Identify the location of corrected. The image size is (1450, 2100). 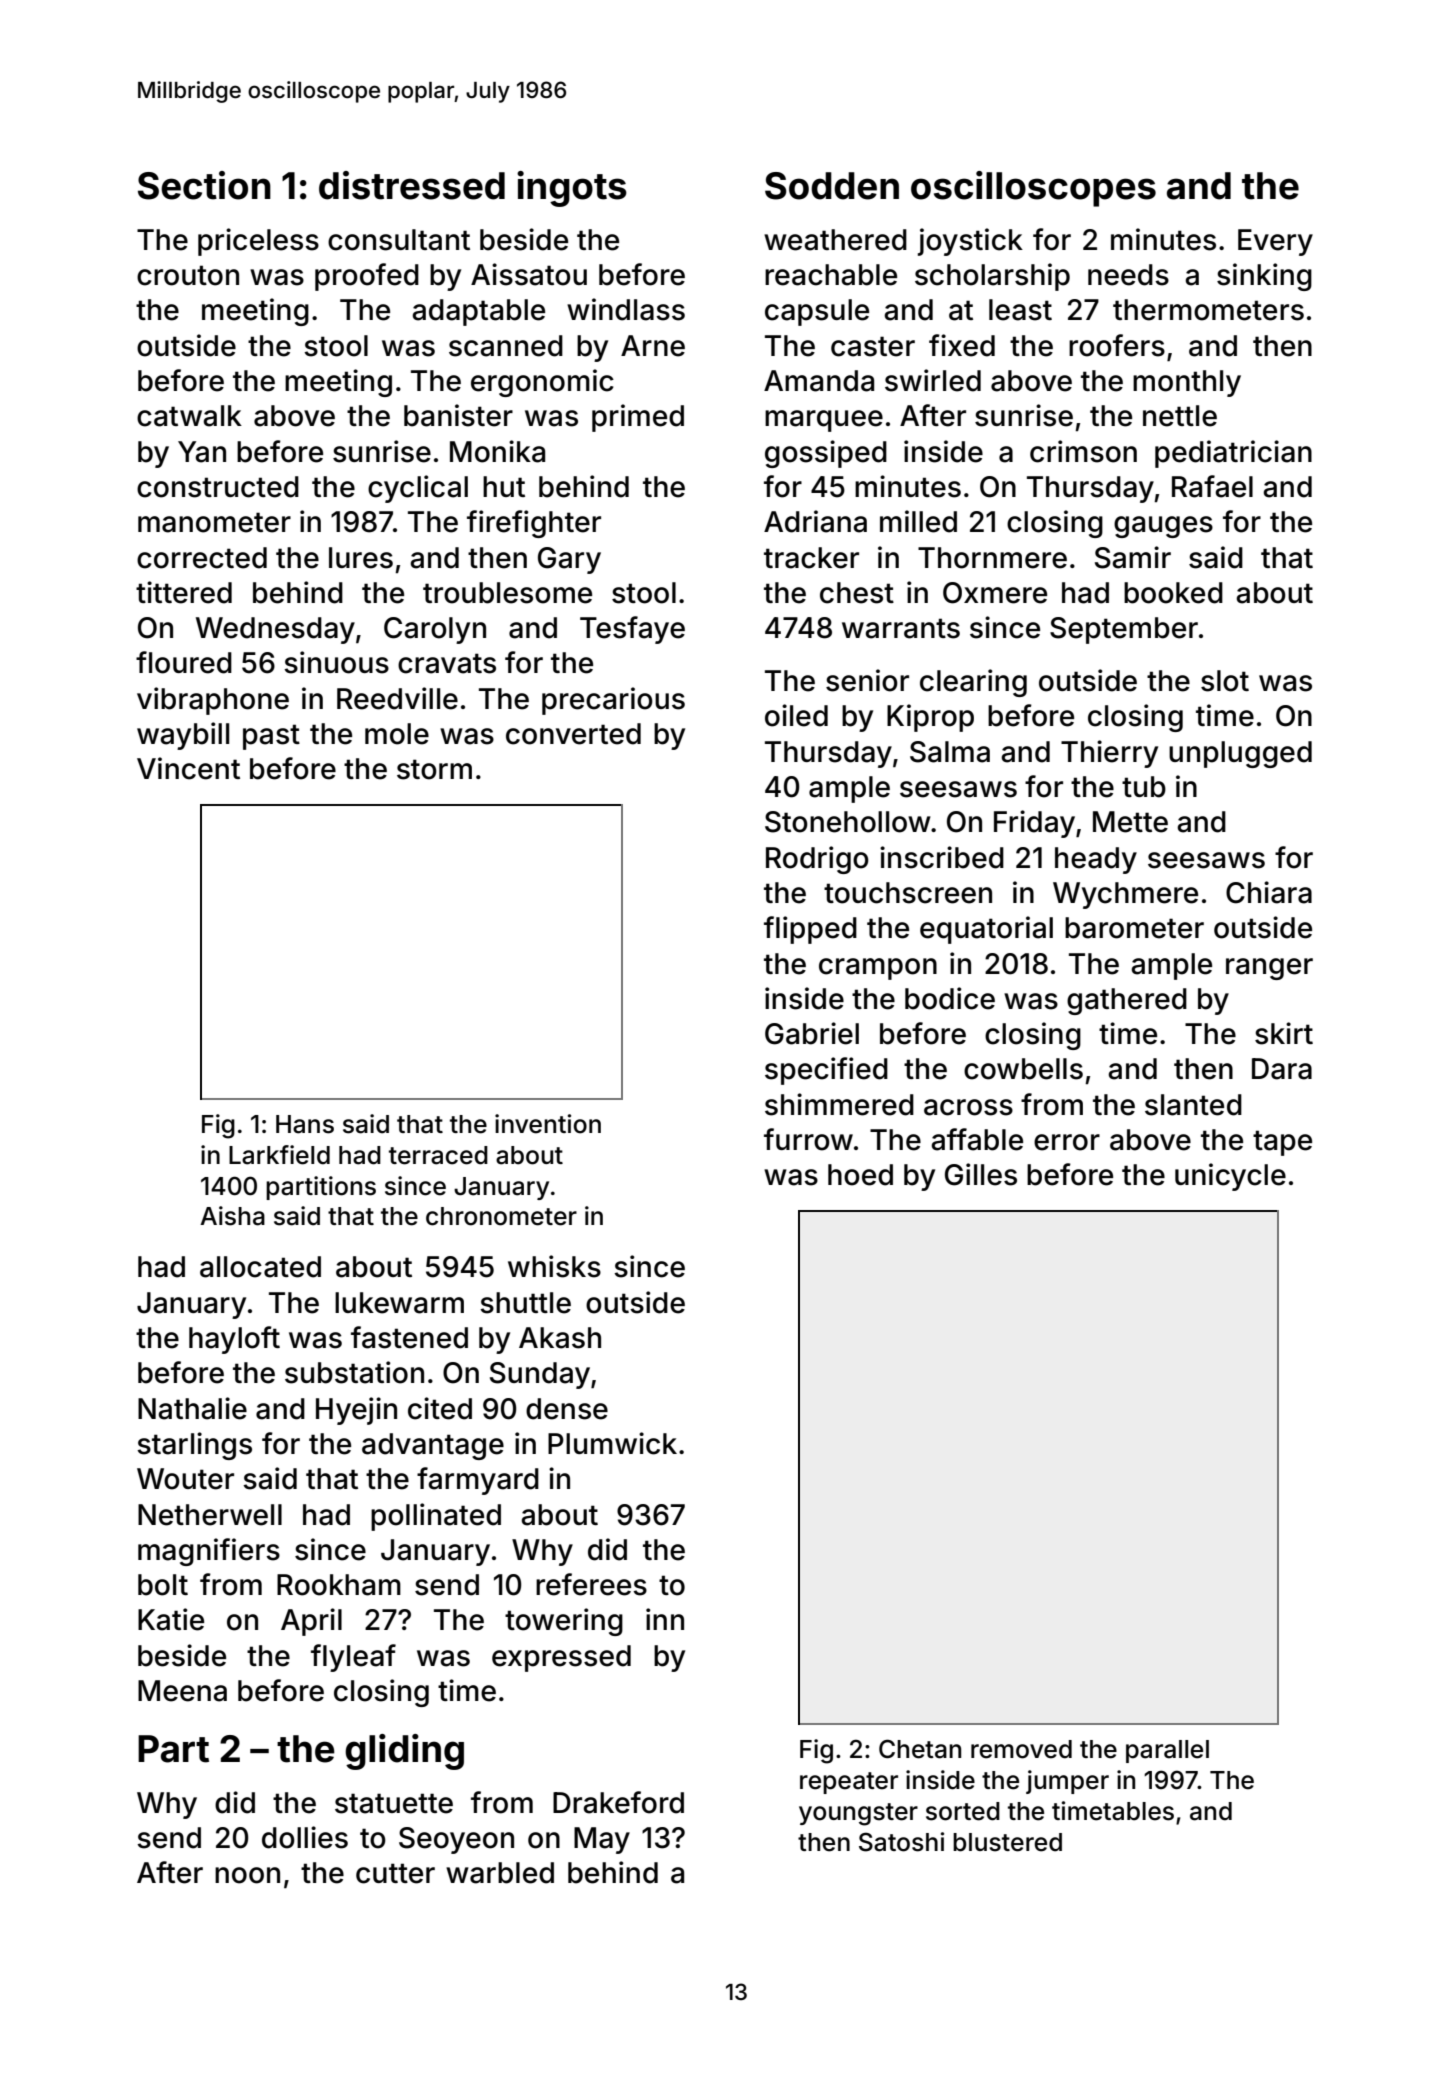
(202, 558).
